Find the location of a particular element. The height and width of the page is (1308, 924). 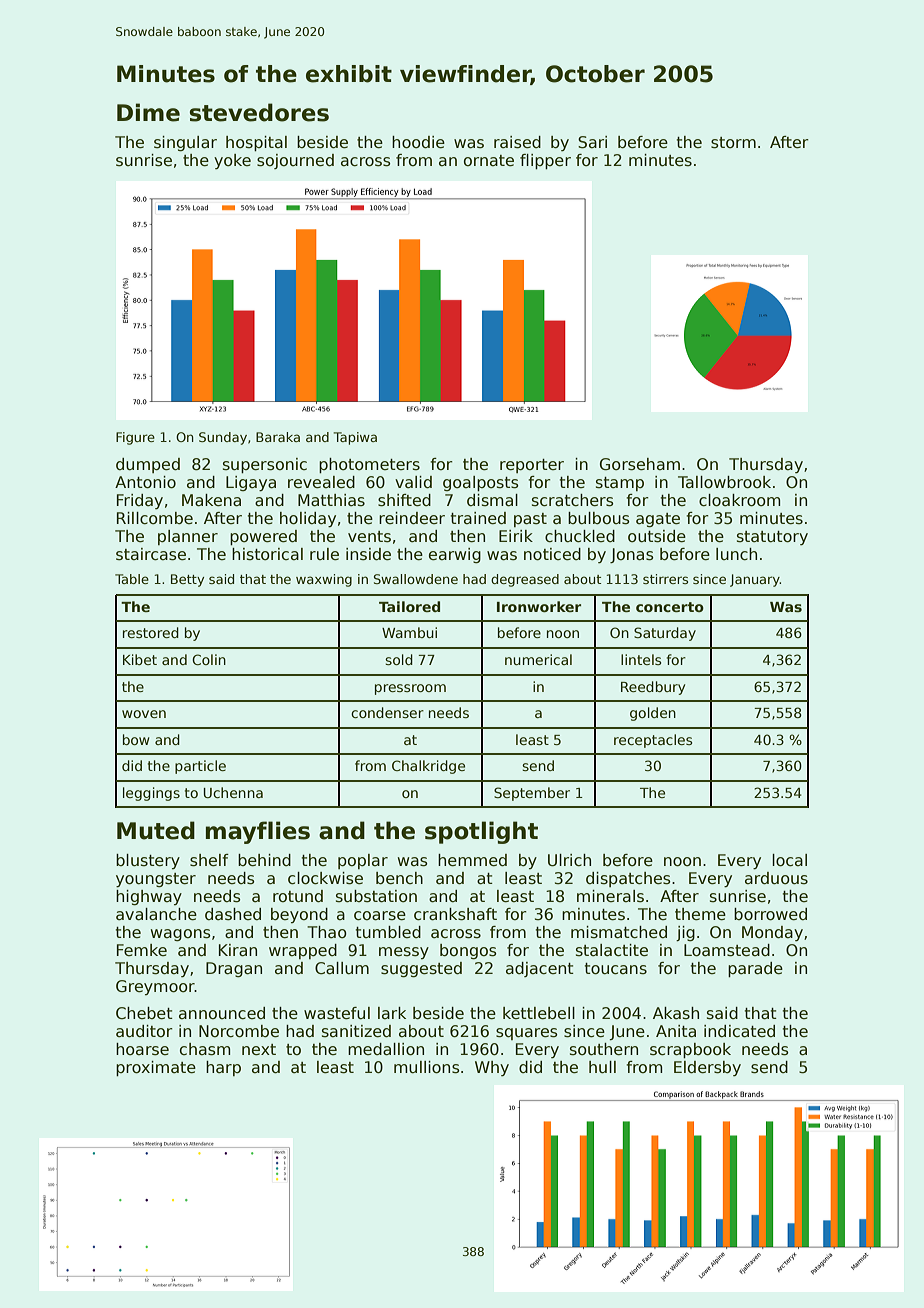

flipper is located at coordinates (545, 161).
